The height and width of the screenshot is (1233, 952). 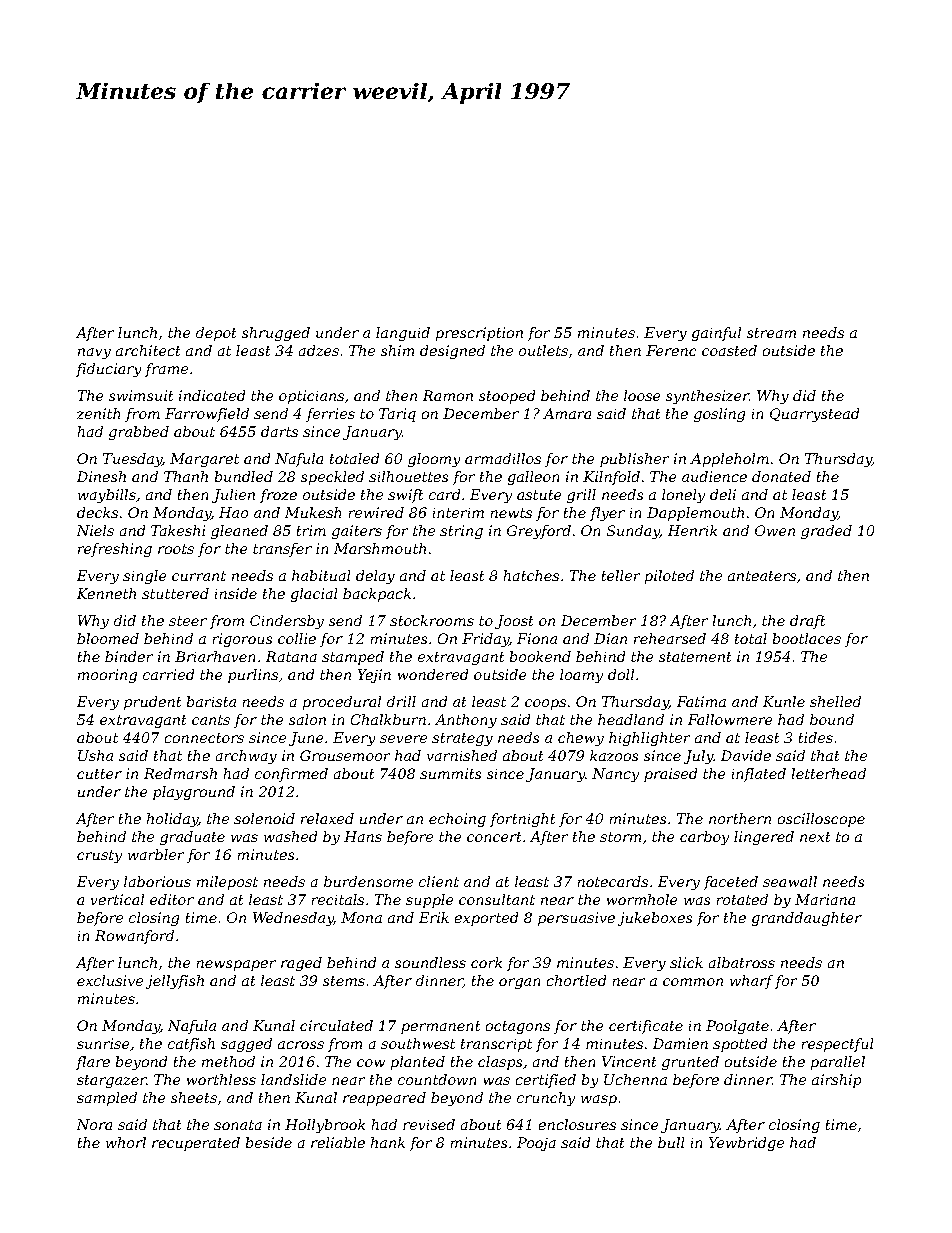 I want to click on Hao, so click(x=233, y=512).
